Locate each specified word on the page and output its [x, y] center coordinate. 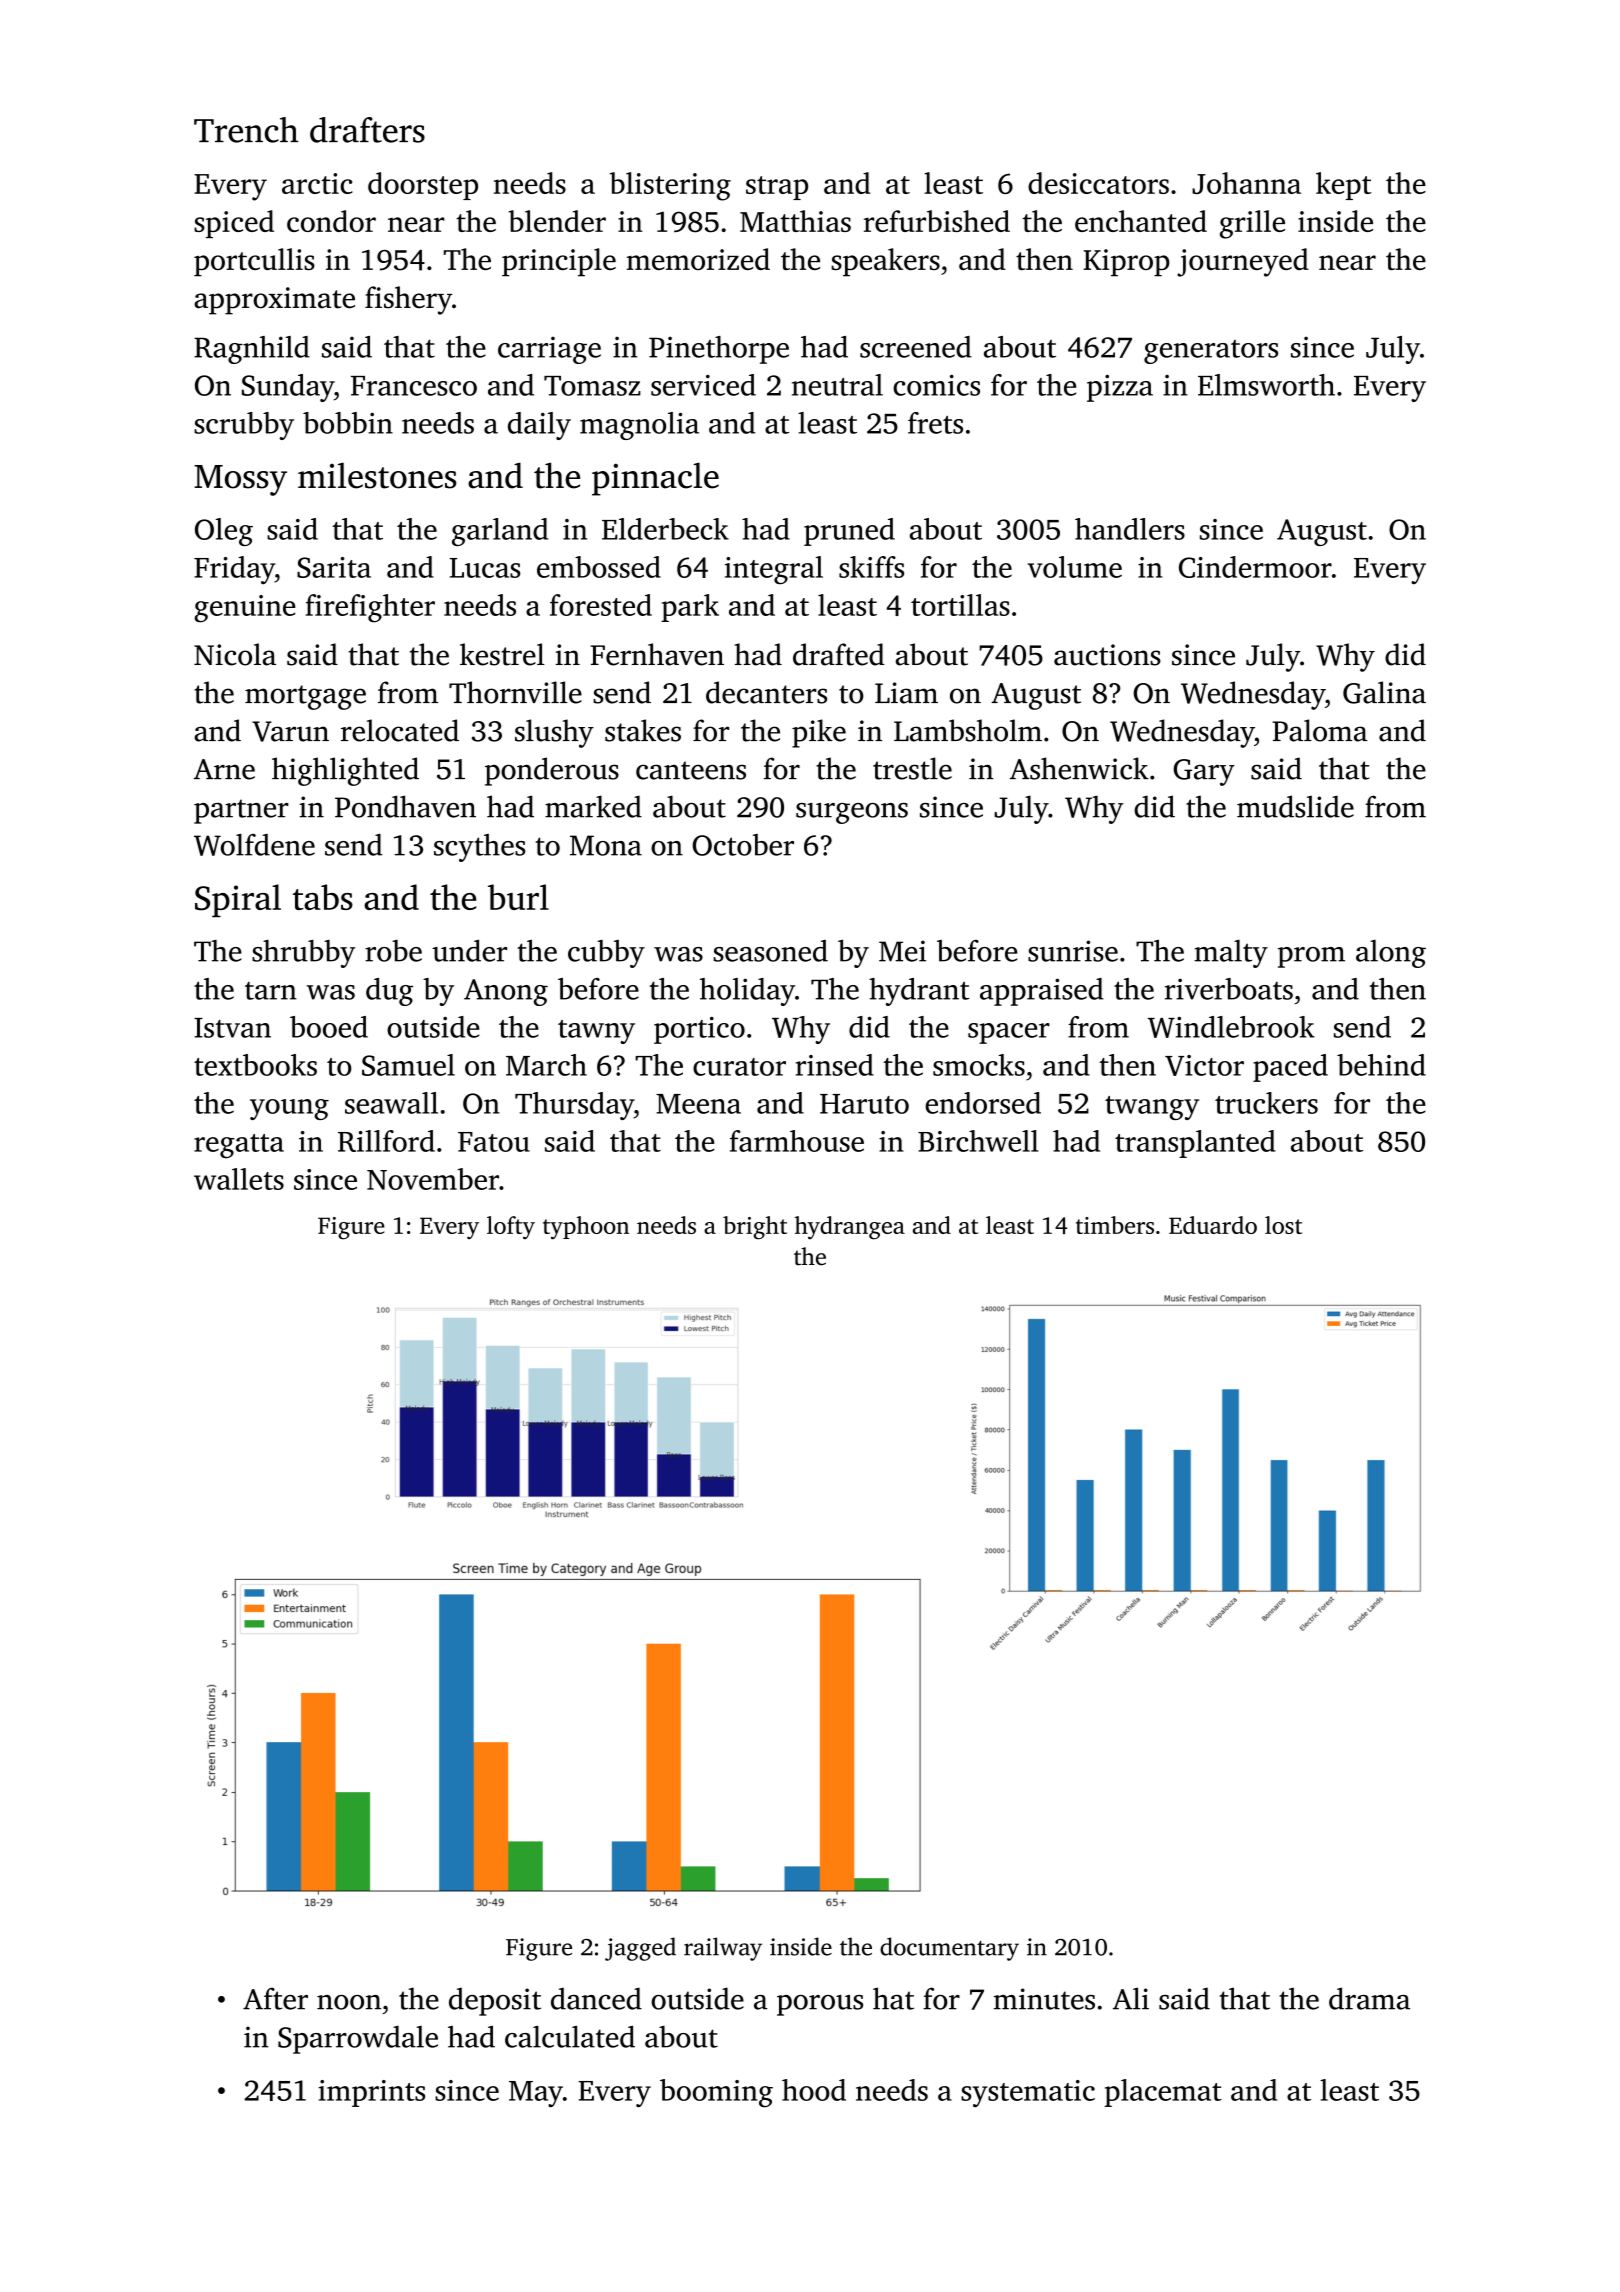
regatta [239, 1146]
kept [1343, 186]
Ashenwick [1079, 768]
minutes [1044, 1999]
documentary [949, 1949]
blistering [670, 186]
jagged [640, 1949]
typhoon [586, 1228]
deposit [495, 2001]
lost [1283, 1225]
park [690, 608]
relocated [400, 730]
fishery [408, 300]
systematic [1028, 2093]
